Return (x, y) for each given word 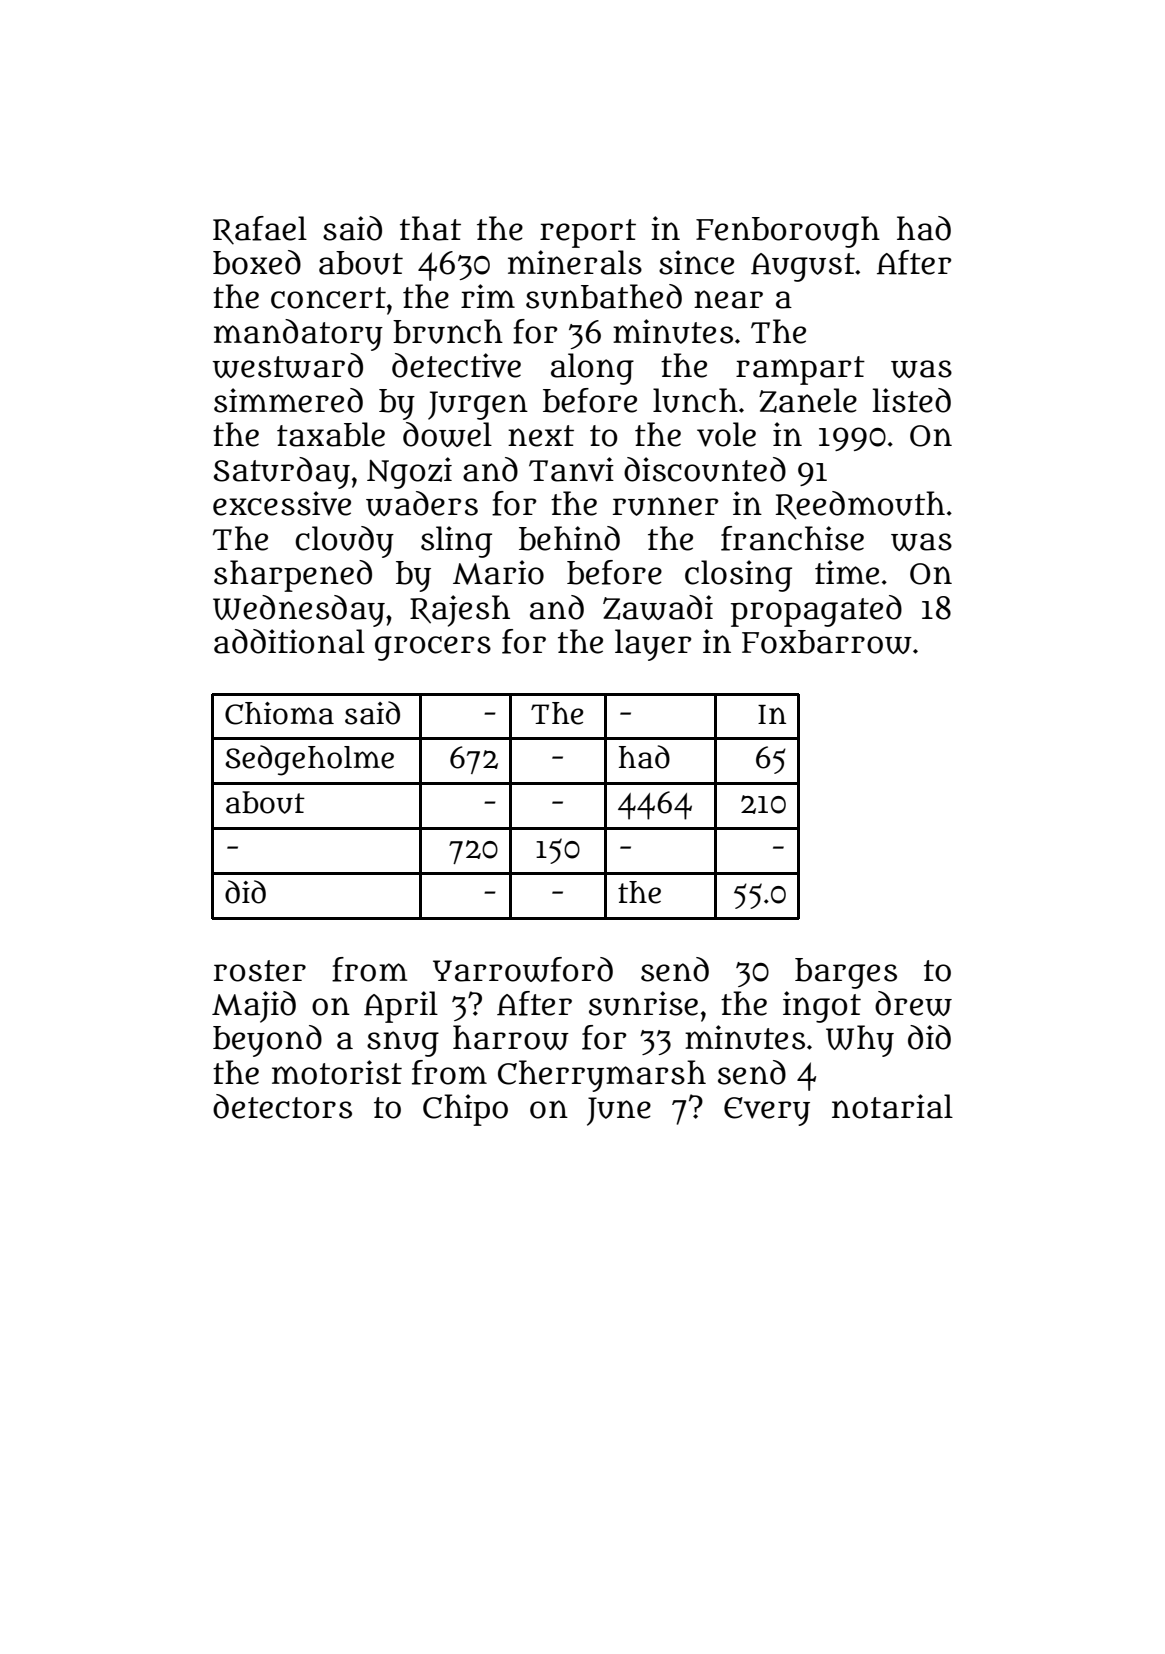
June (619, 1111)
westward (288, 365)
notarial (892, 1106)
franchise (792, 538)
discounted (705, 469)
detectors (282, 1106)
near (728, 299)
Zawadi (658, 607)
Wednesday (299, 611)
